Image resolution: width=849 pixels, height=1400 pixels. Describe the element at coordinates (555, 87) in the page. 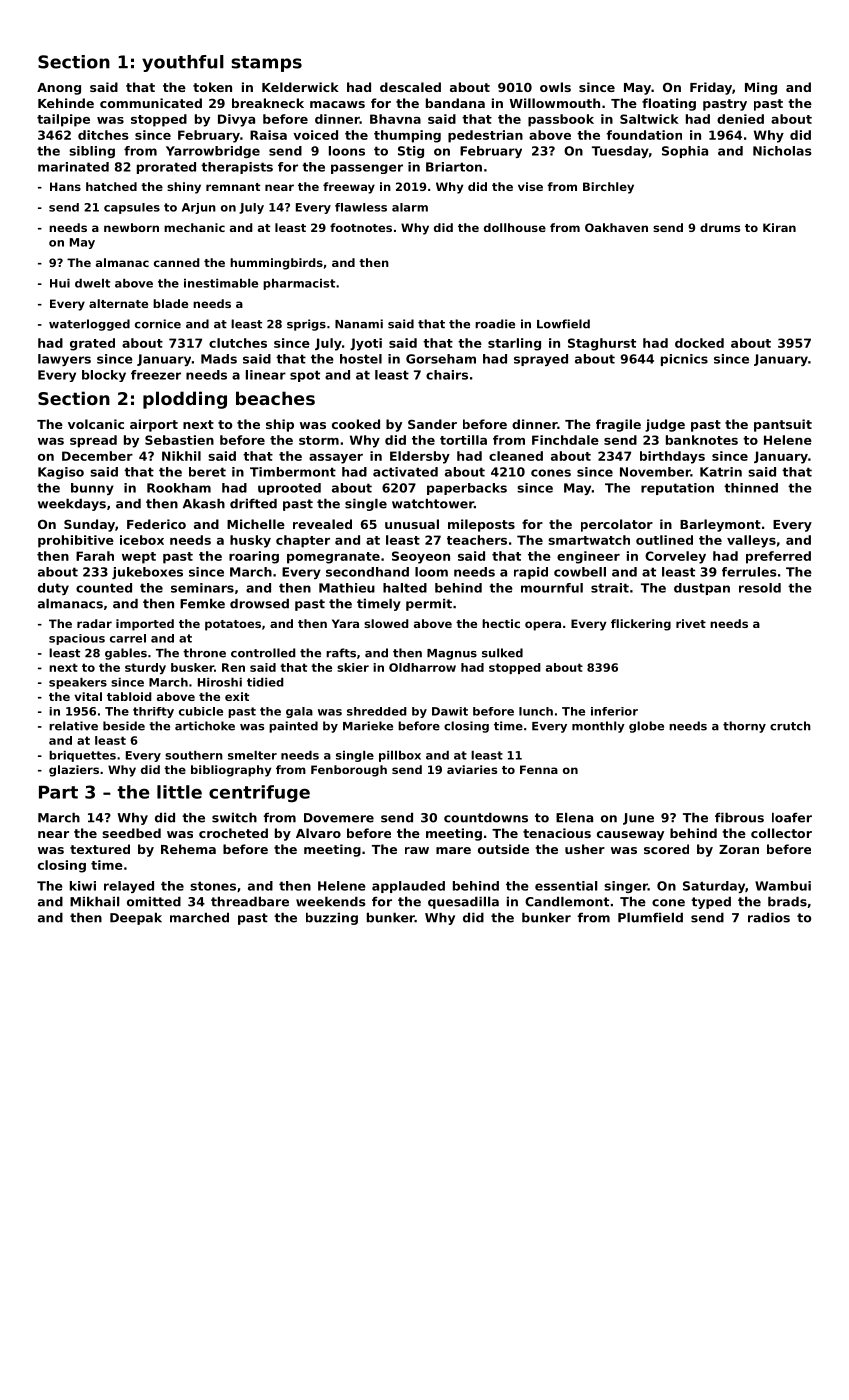

I see `owls` at that location.
